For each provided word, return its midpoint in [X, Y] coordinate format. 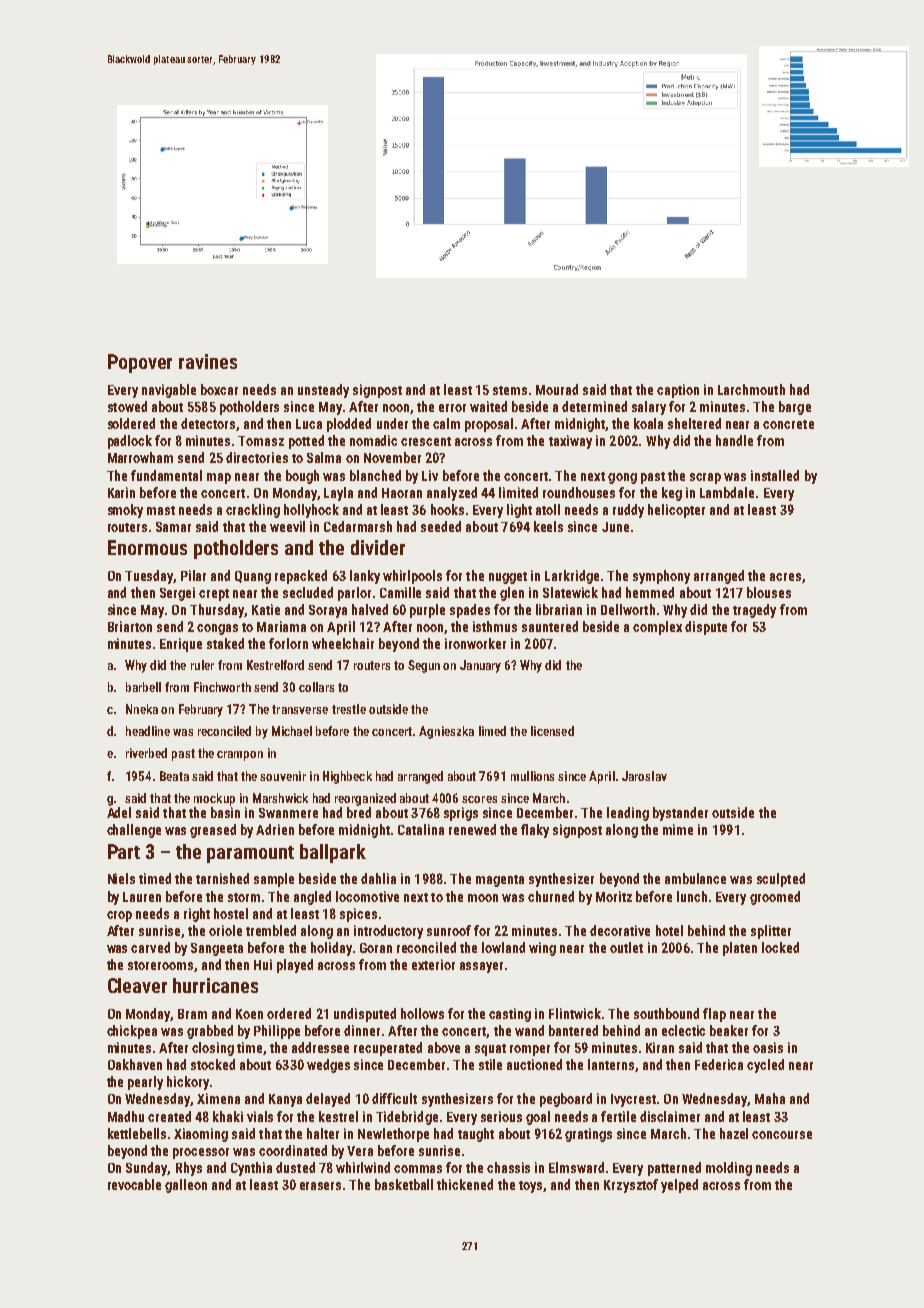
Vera [360, 1151]
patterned [674, 1169]
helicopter [676, 511]
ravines [208, 361]
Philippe [277, 1032]
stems [510, 390]
